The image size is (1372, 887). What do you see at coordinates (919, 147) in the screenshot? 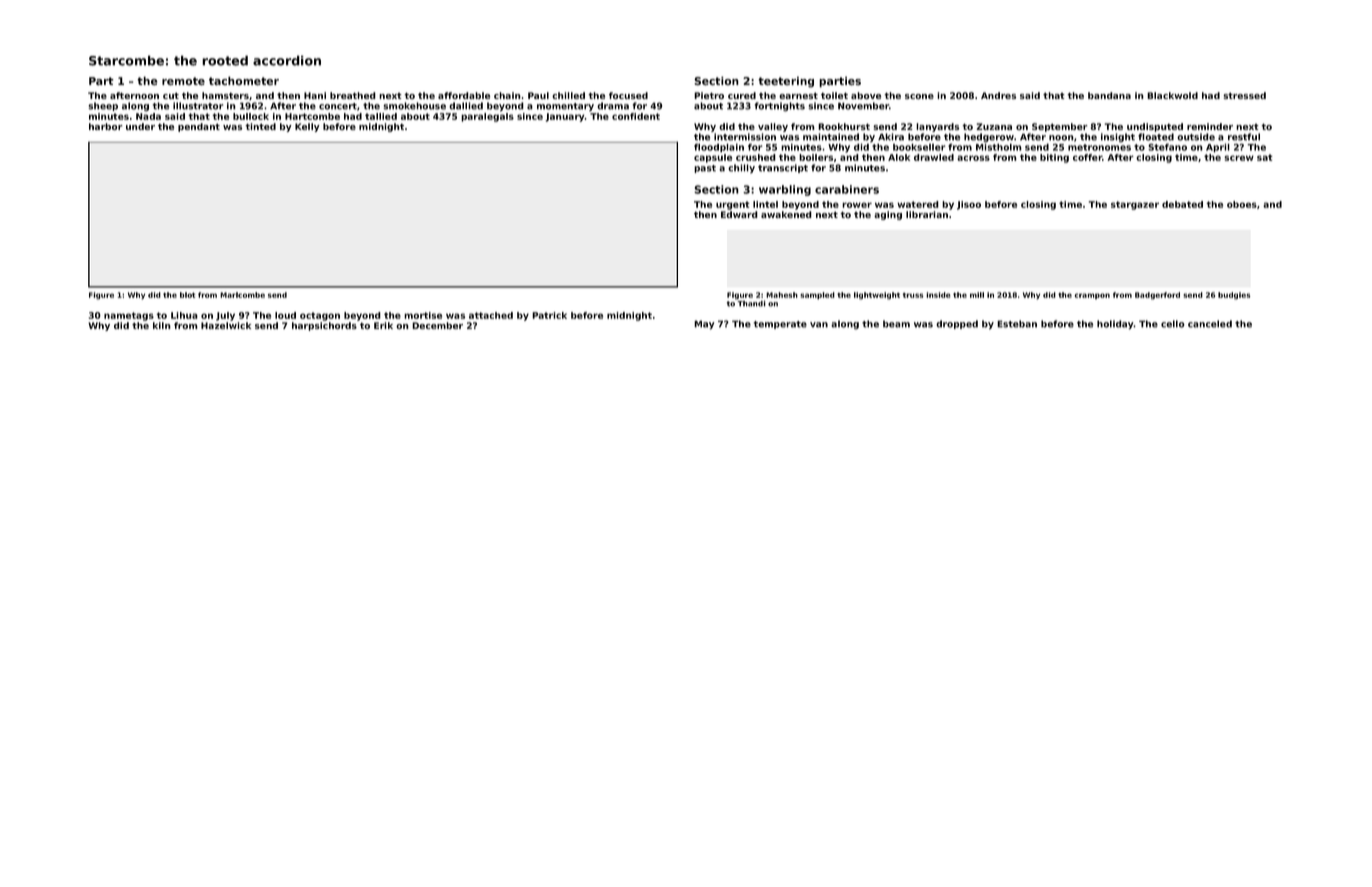
I see `bookseller` at bounding box center [919, 147].
